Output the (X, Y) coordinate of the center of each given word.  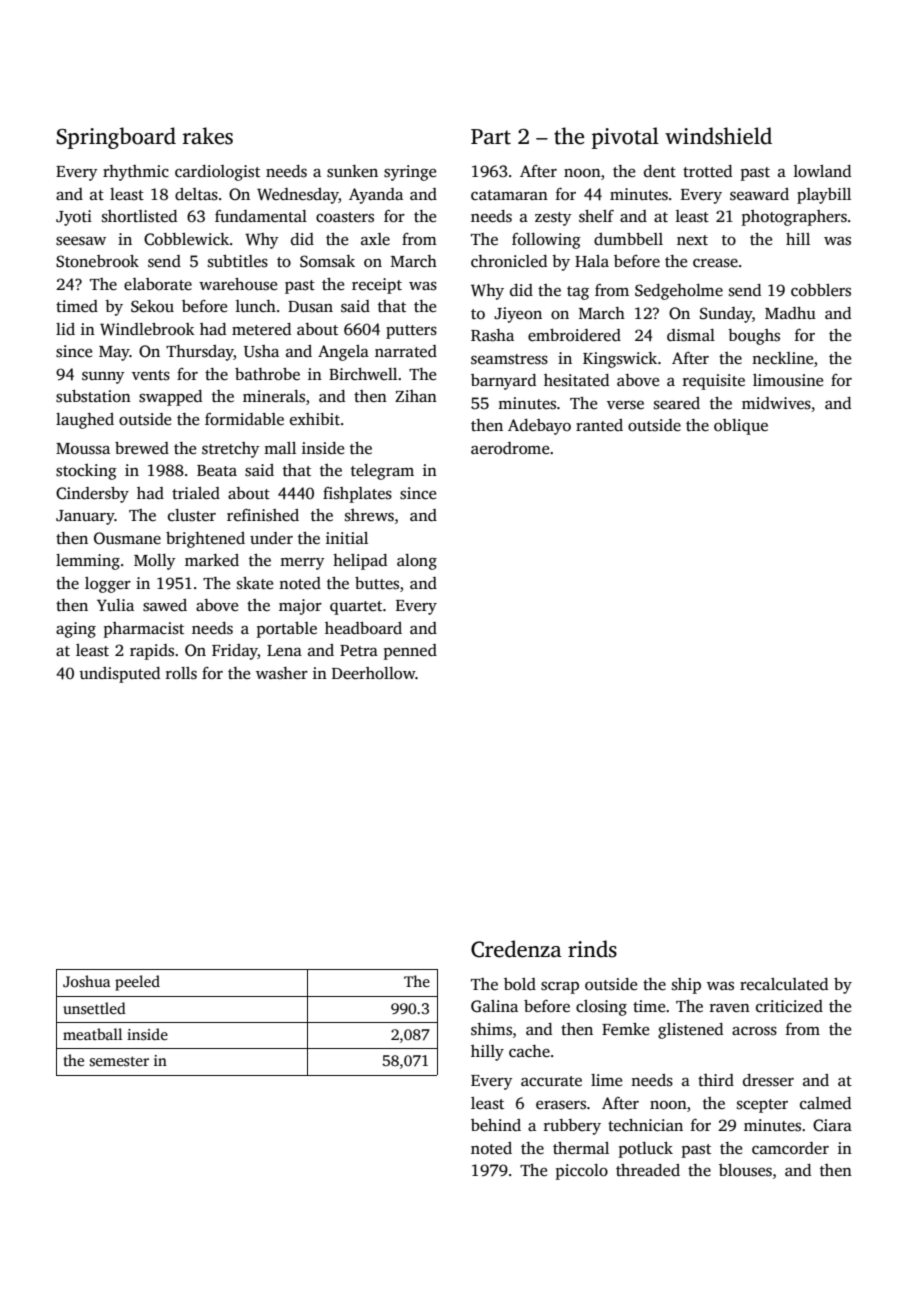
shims (491, 1029)
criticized (789, 1006)
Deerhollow (373, 673)
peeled (137, 983)
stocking (86, 472)
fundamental (261, 216)
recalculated (784, 984)
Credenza (516, 949)
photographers (794, 218)
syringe (410, 173)
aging (76, 630)
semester (119, 1061)
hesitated (576, 380)
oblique (741, 427)
